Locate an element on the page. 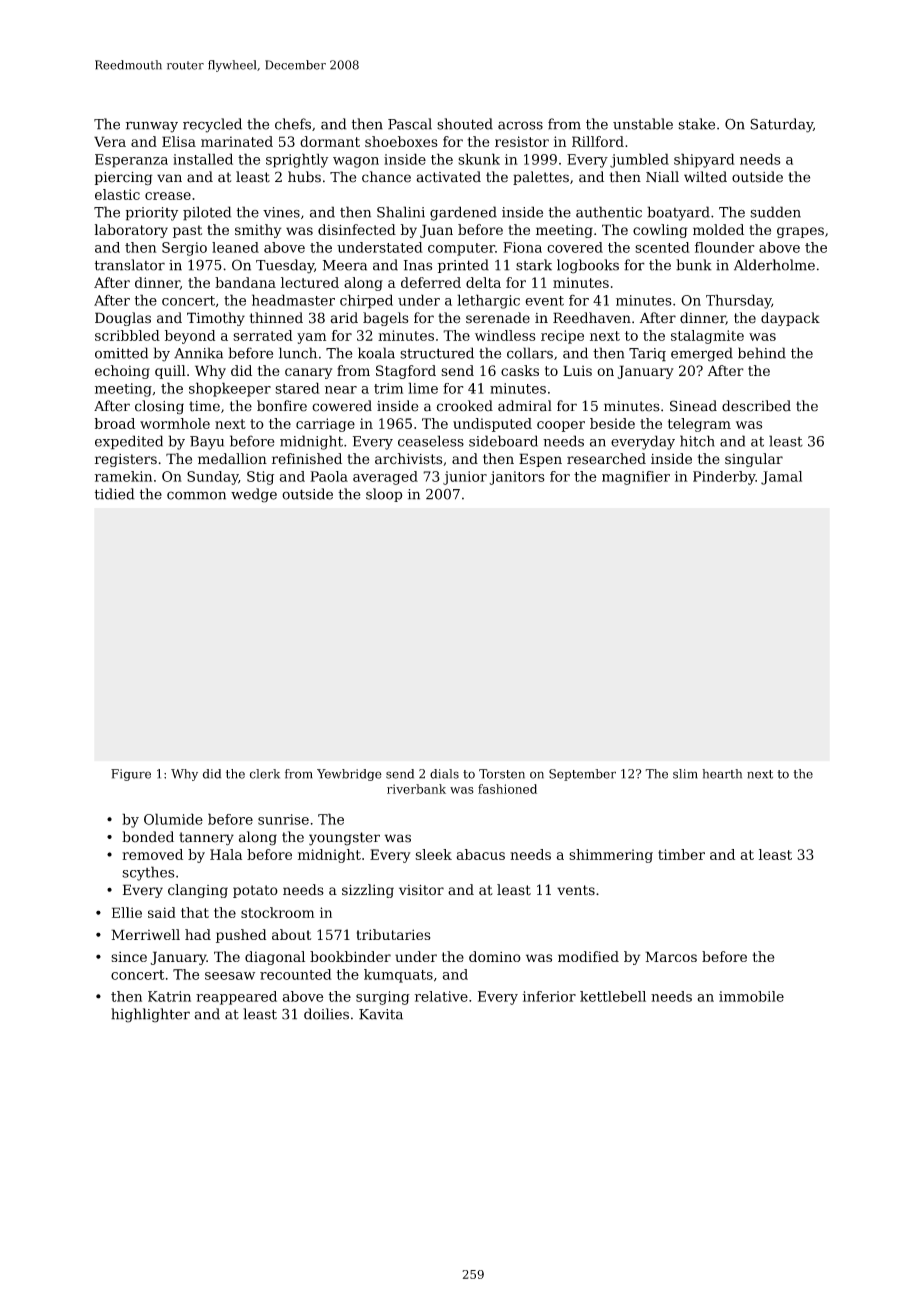  runway is located at coordinates (152, 127).
